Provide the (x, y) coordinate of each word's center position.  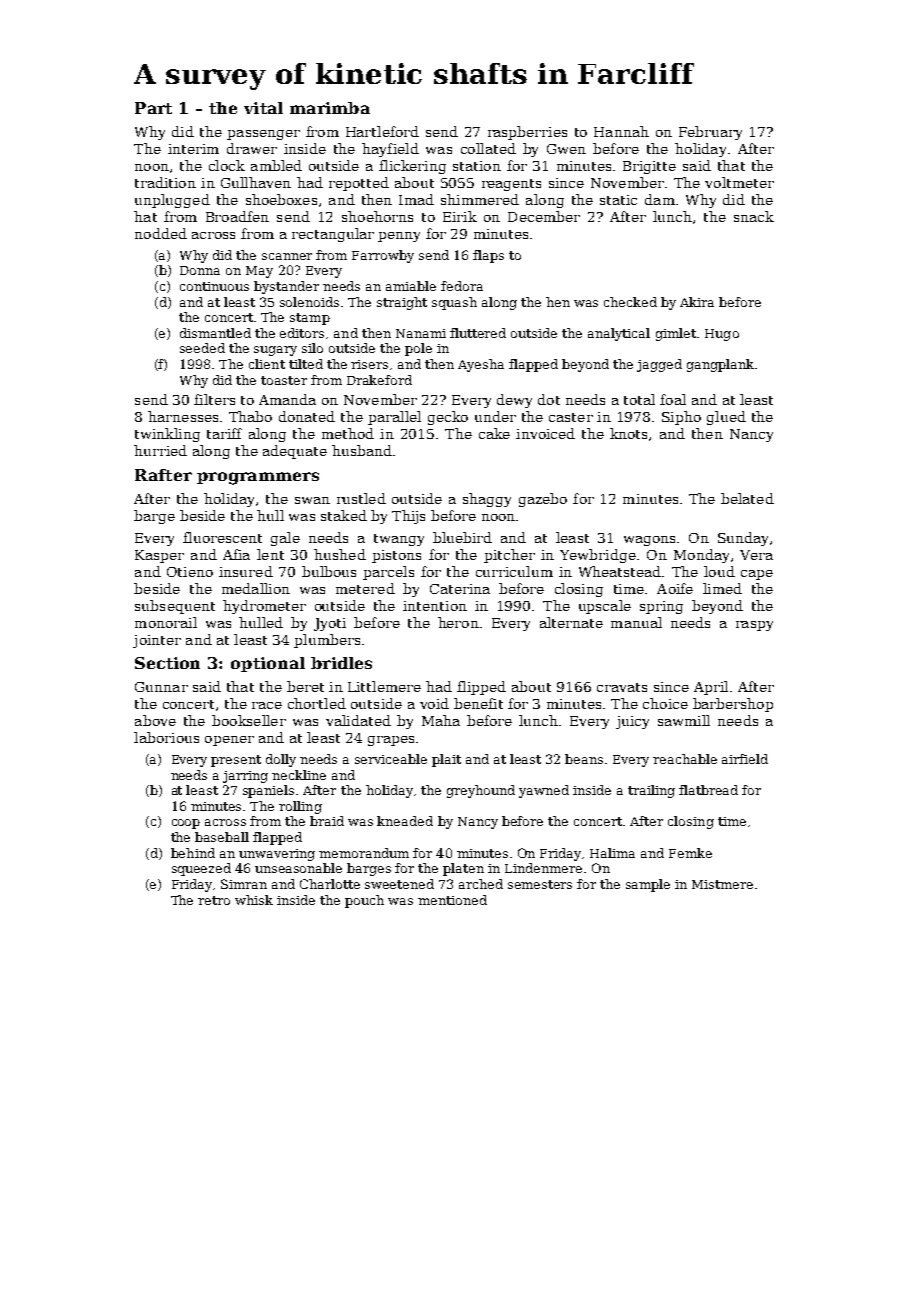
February (710, 133)
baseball (222, 837)
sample (648, 885)
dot (549, 399)
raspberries (527, 133)
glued (726, 418)
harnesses (183, 416)
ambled (276, 165)
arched (481, 884)
